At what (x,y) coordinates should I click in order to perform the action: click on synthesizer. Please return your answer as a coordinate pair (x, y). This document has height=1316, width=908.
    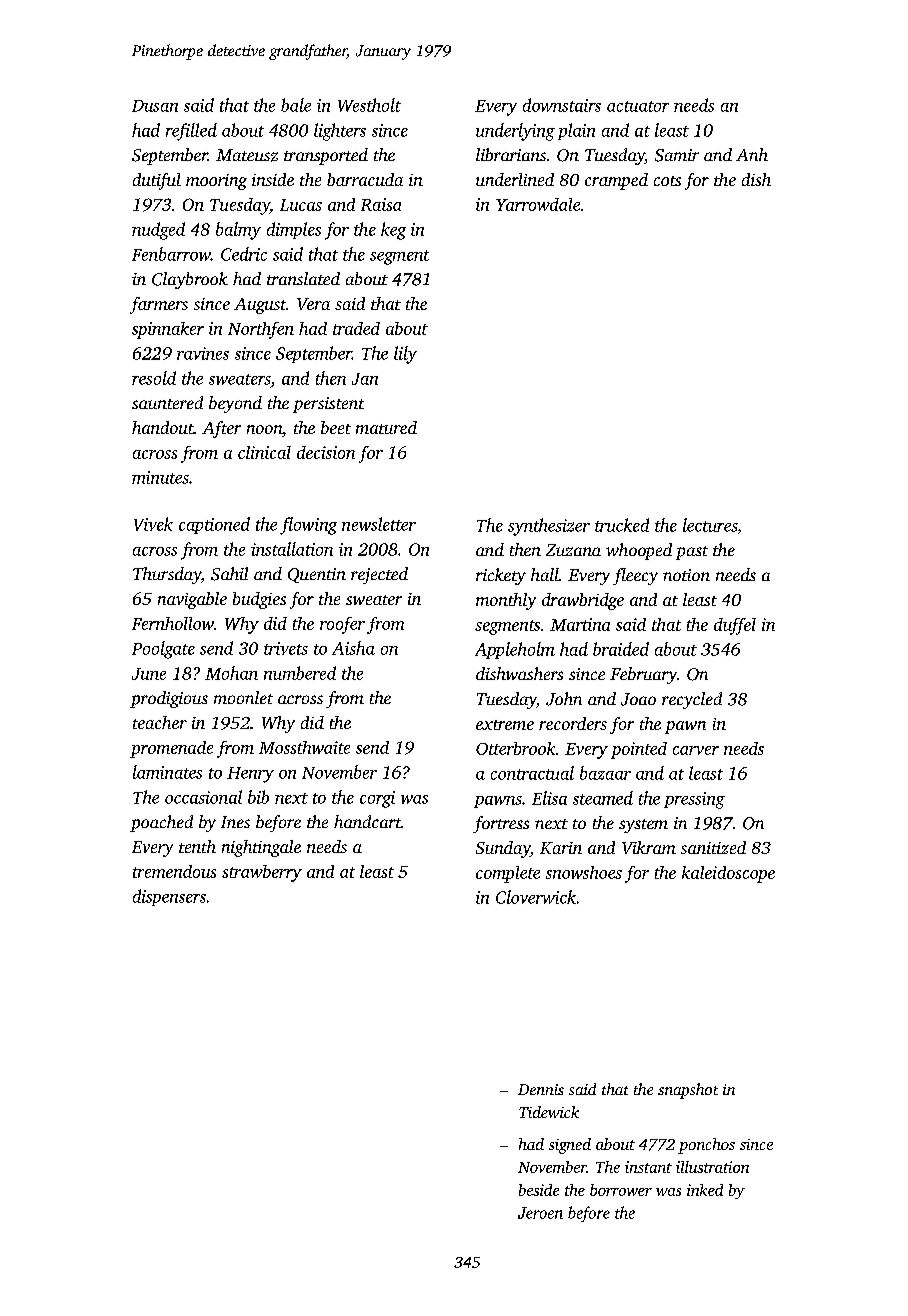
    Looking at the image, I should click on (549, 527).
